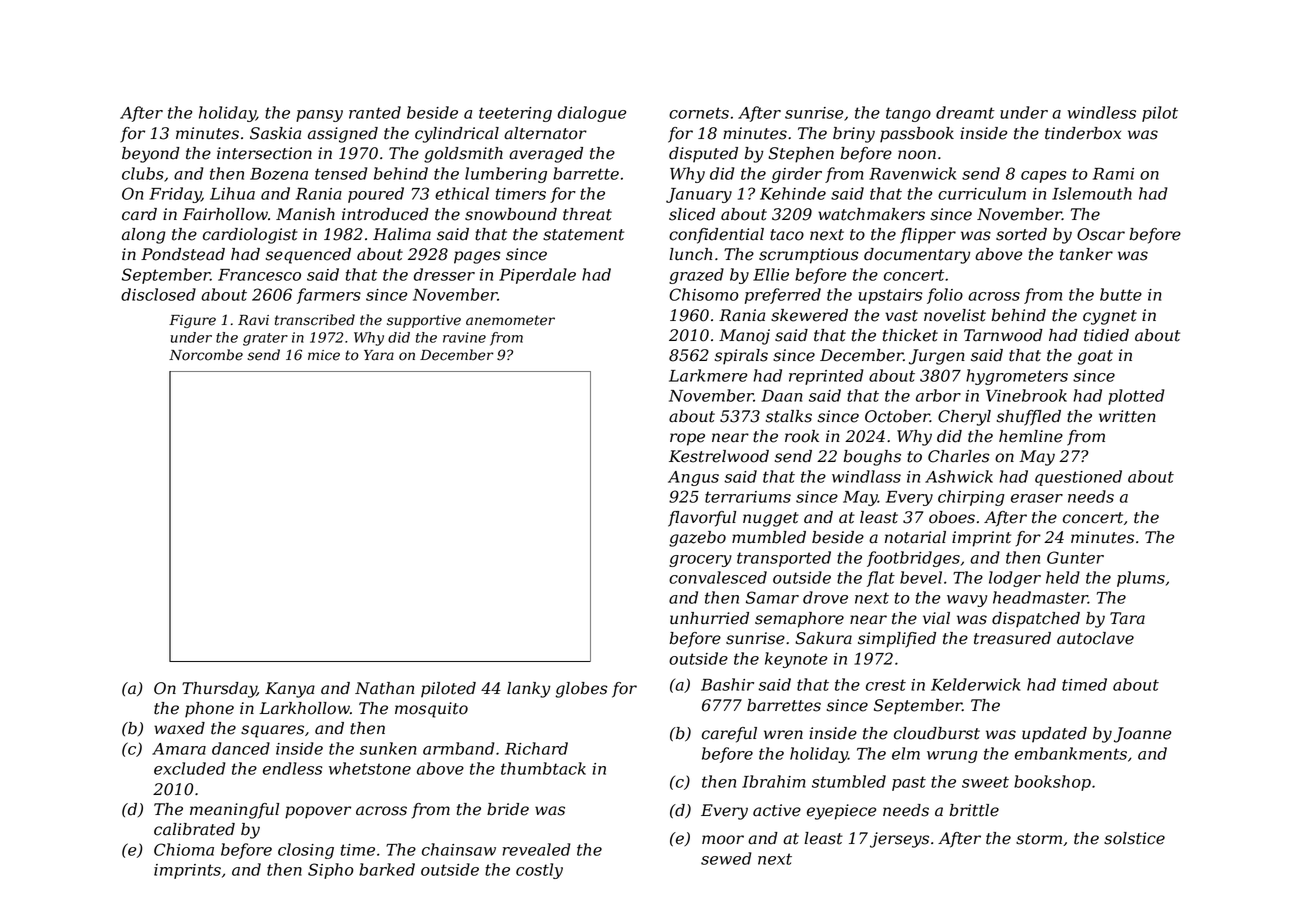  What do you see at coordinates (324, 355) in the image?
I see `mice` at bounding box center [324, 355].
